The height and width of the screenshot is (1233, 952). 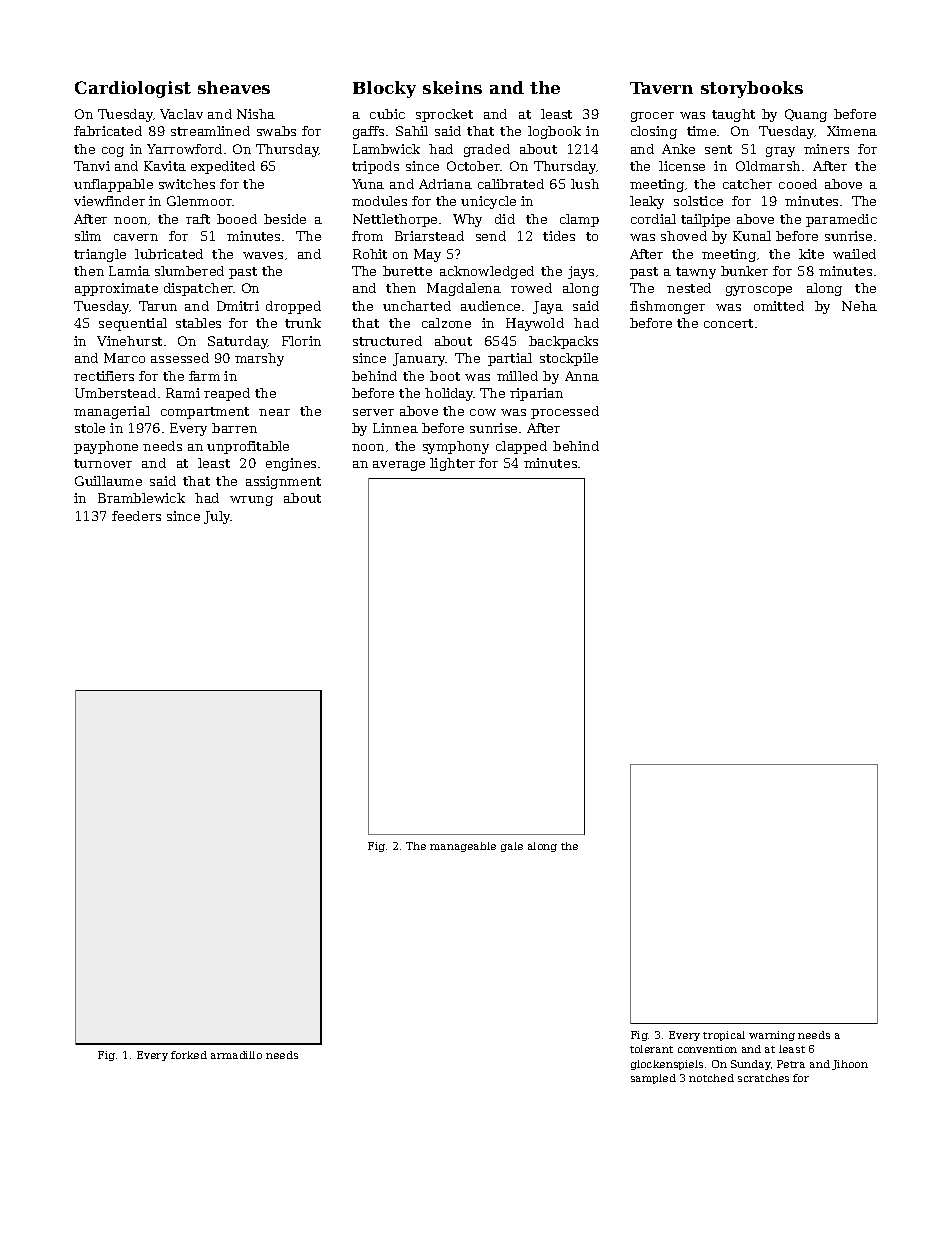 What do you see at coordinates (559, 236) in the screenshot?
I see `tides` at bounding box center [559, 236].
